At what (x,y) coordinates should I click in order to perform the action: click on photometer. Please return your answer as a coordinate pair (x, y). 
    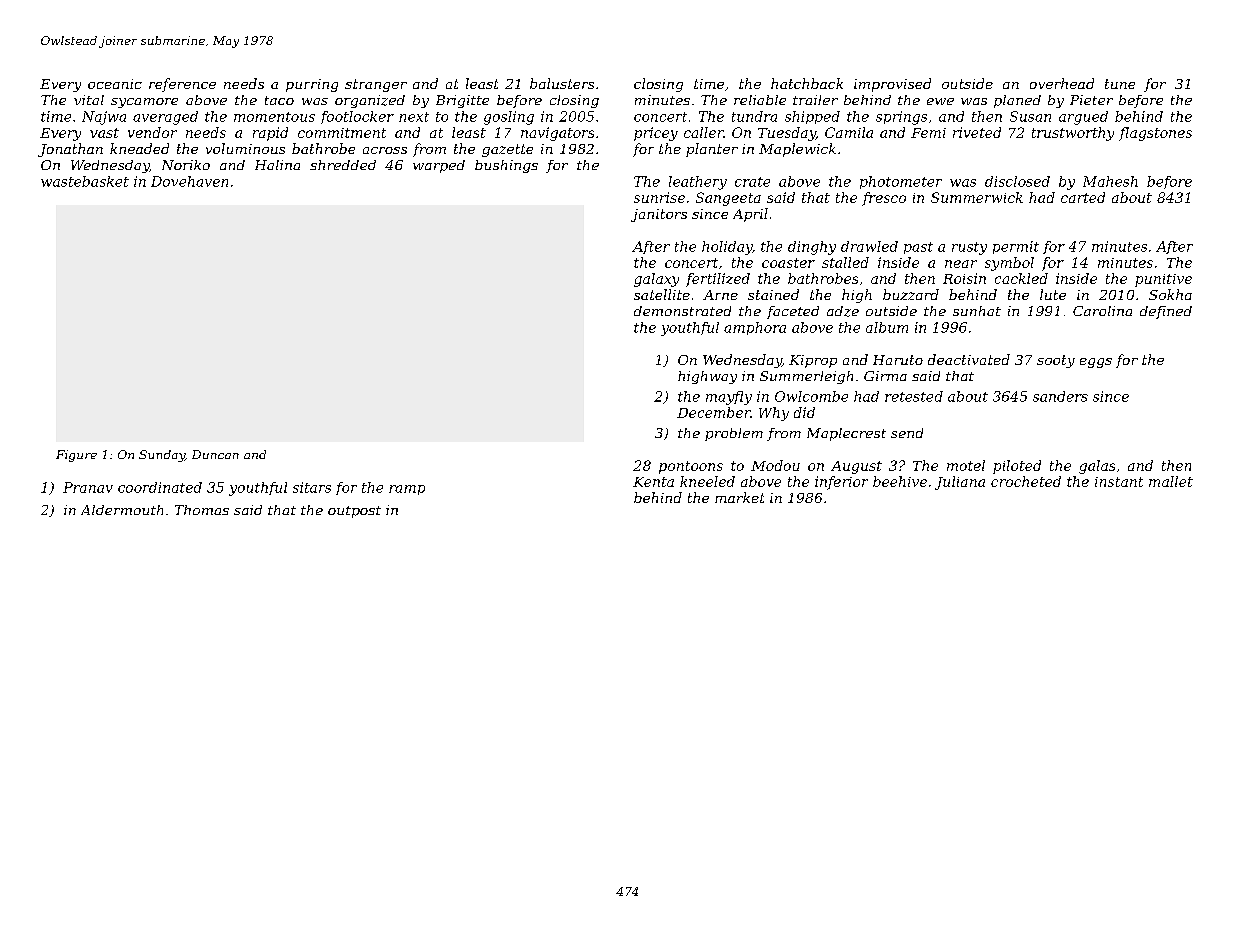
    Looking at the image, I should click on (901, 182).
